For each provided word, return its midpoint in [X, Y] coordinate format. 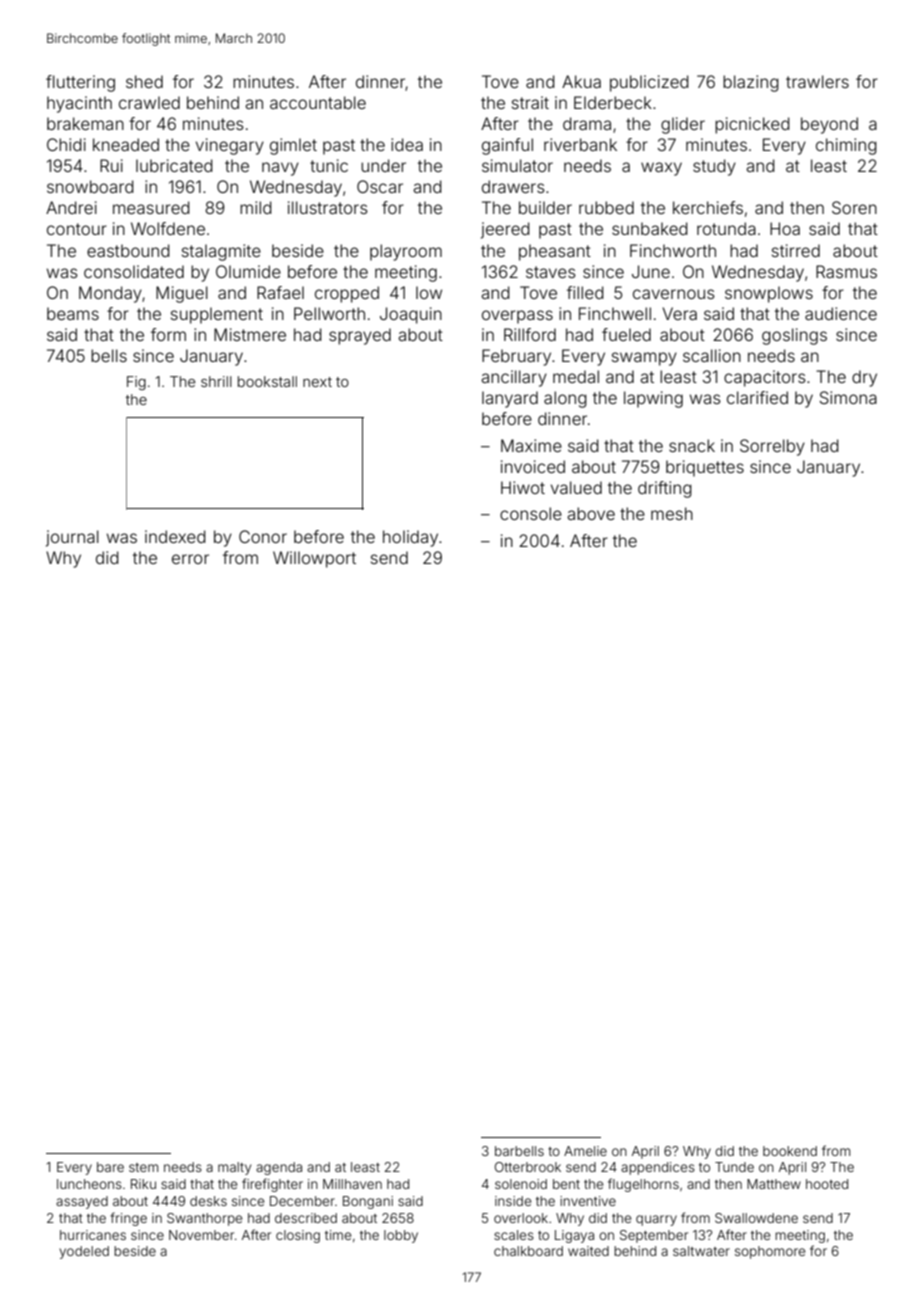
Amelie [585, 1151]
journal [72, 538]
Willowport [314, 559]
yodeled [84, 1252]
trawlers [817, 81]
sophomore [770, 1252]
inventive [588, 1201]
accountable [318, 102]
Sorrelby [772, 447]
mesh [672, 513]
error [190, 559]
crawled [149, 102]
